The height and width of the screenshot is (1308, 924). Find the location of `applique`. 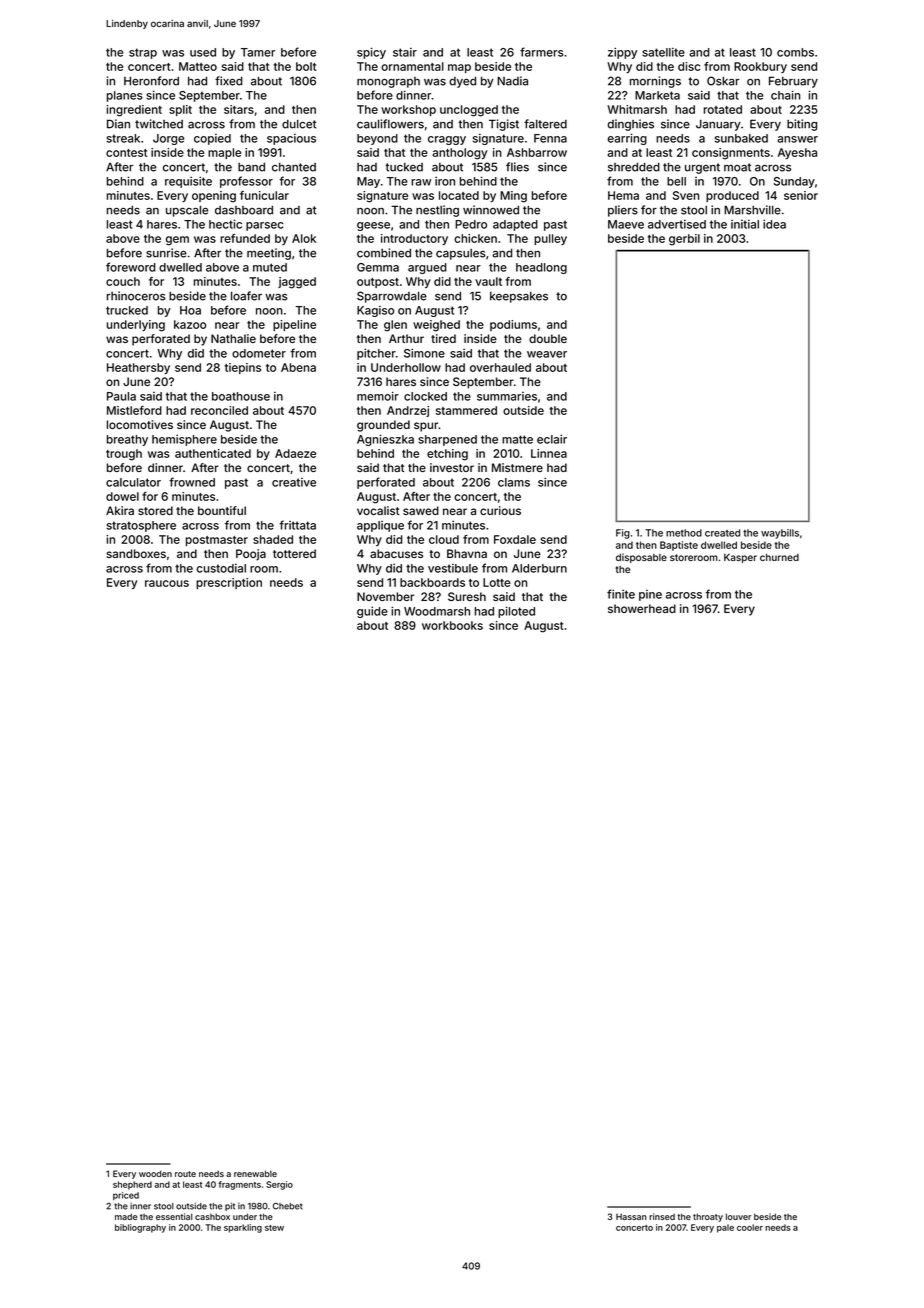

applique is located at coordinates (380, 526).
